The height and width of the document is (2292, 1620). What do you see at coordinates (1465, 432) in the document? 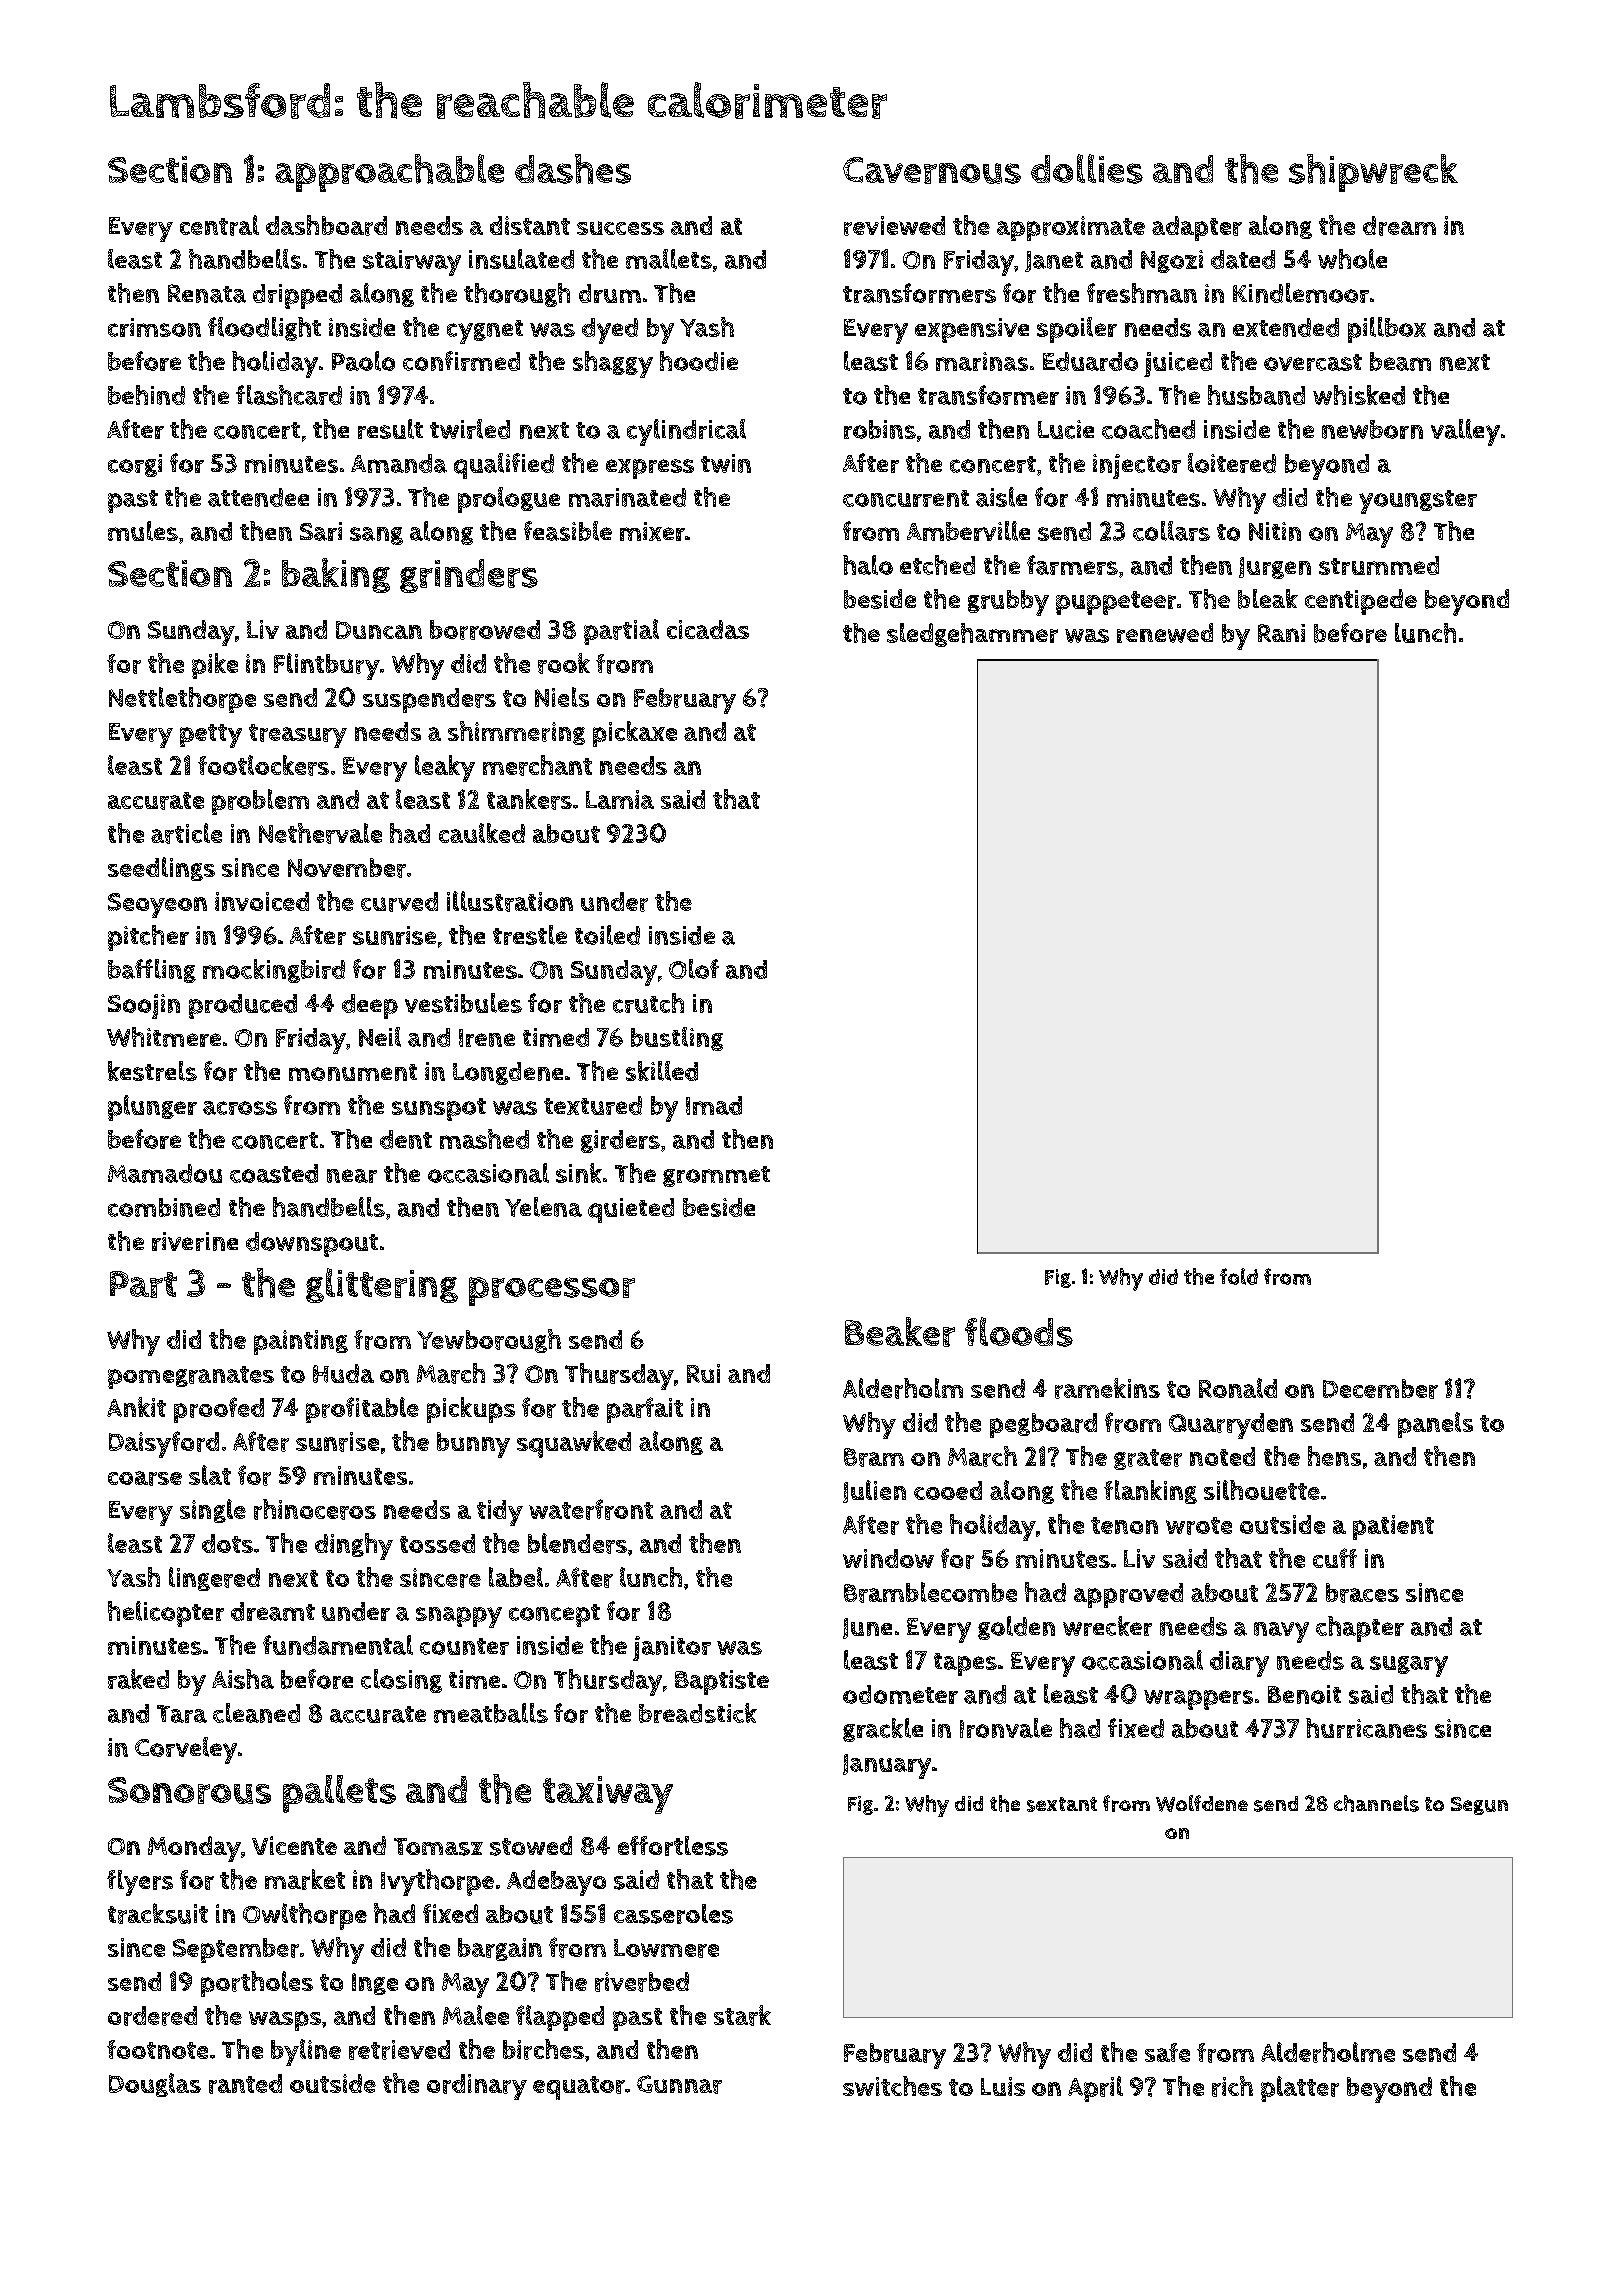
I see `valley` at bounding box center [1465, 432].
